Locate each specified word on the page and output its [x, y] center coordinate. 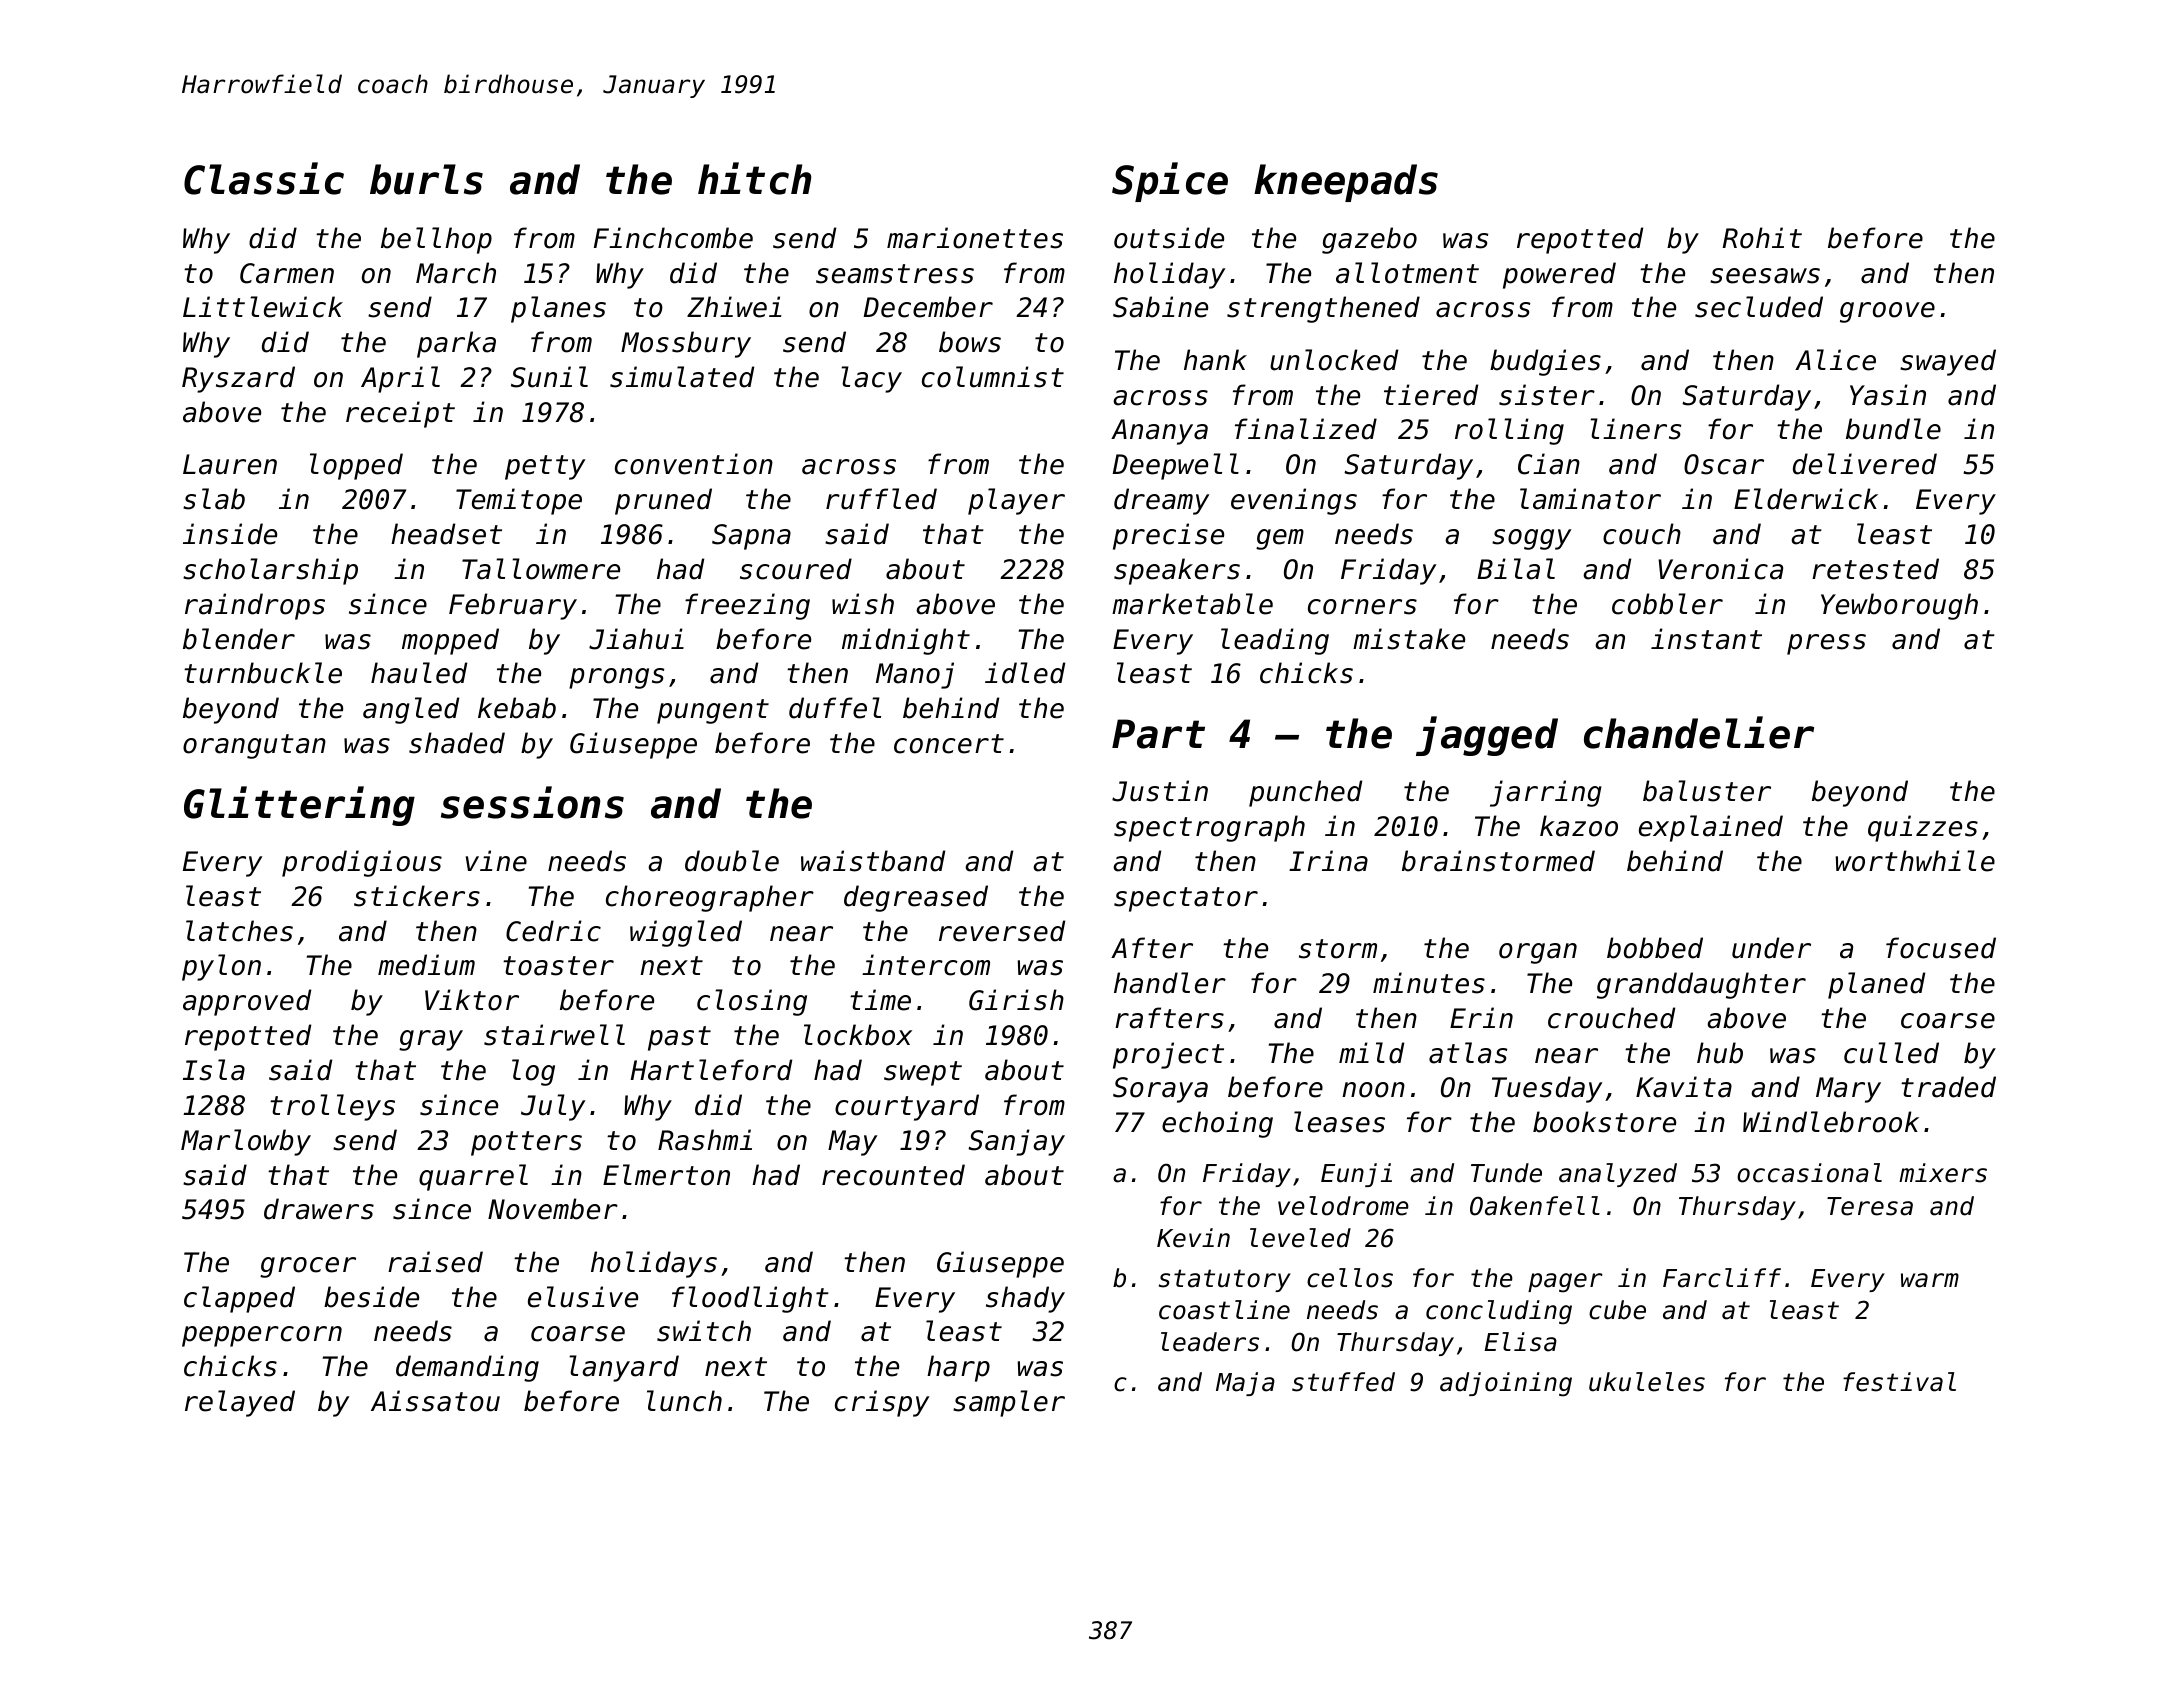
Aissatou [435, 1401]
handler [1170, 983]
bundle [1893, 429]
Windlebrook [1831, 1122]
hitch [754, 178]
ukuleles [1647, 1382]
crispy [882, 1403]
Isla [214, 1070]
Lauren [230, 464]
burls [426, 179]
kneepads [1346, 183]
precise [1168, 536]
